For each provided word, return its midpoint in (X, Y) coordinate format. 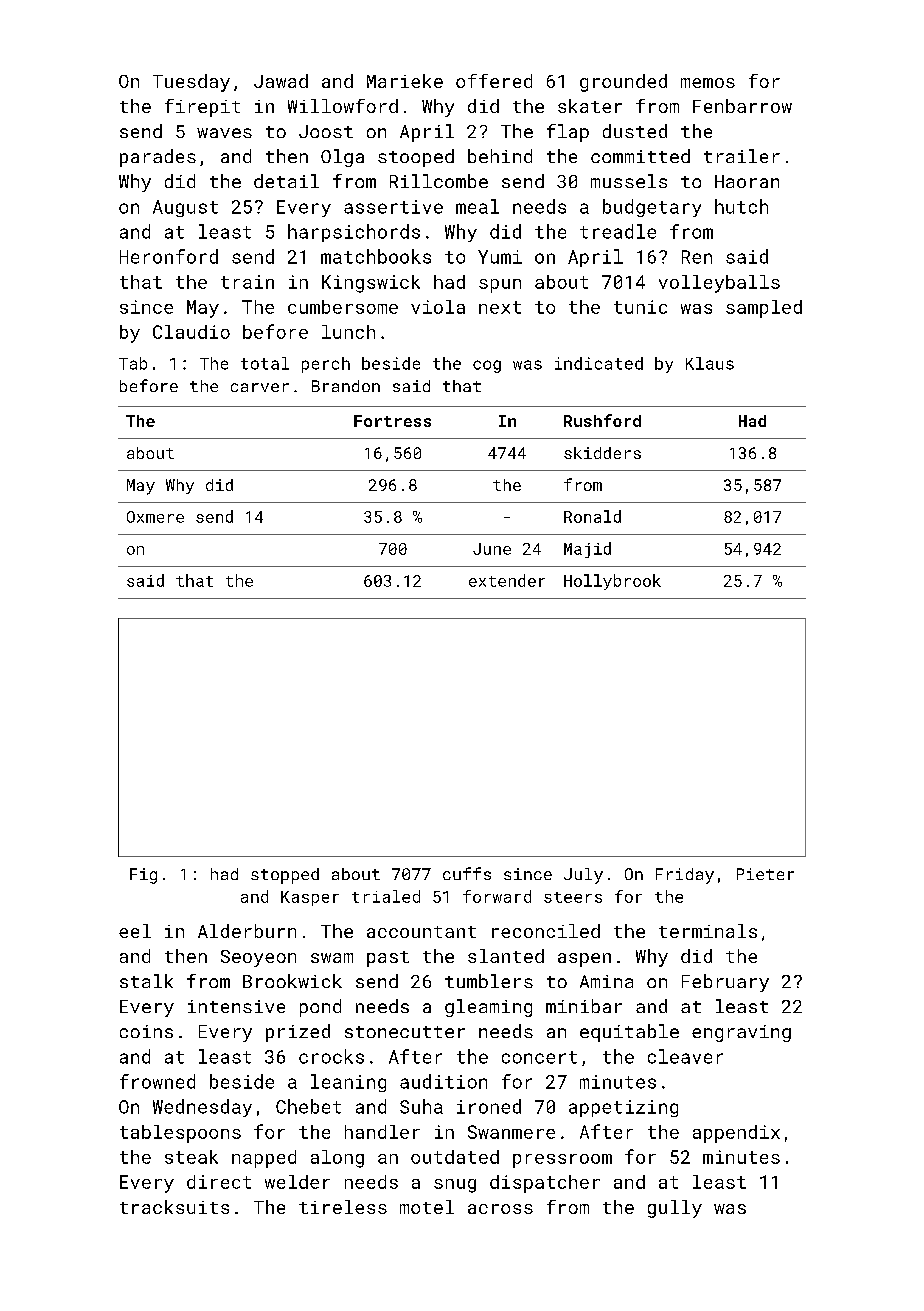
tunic (640, 307)
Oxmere (155, 517)
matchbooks (376, 256)
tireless (343, 1207)
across (500, 1209)
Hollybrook (612, 582)
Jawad (281, 81)
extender (507, 580)
